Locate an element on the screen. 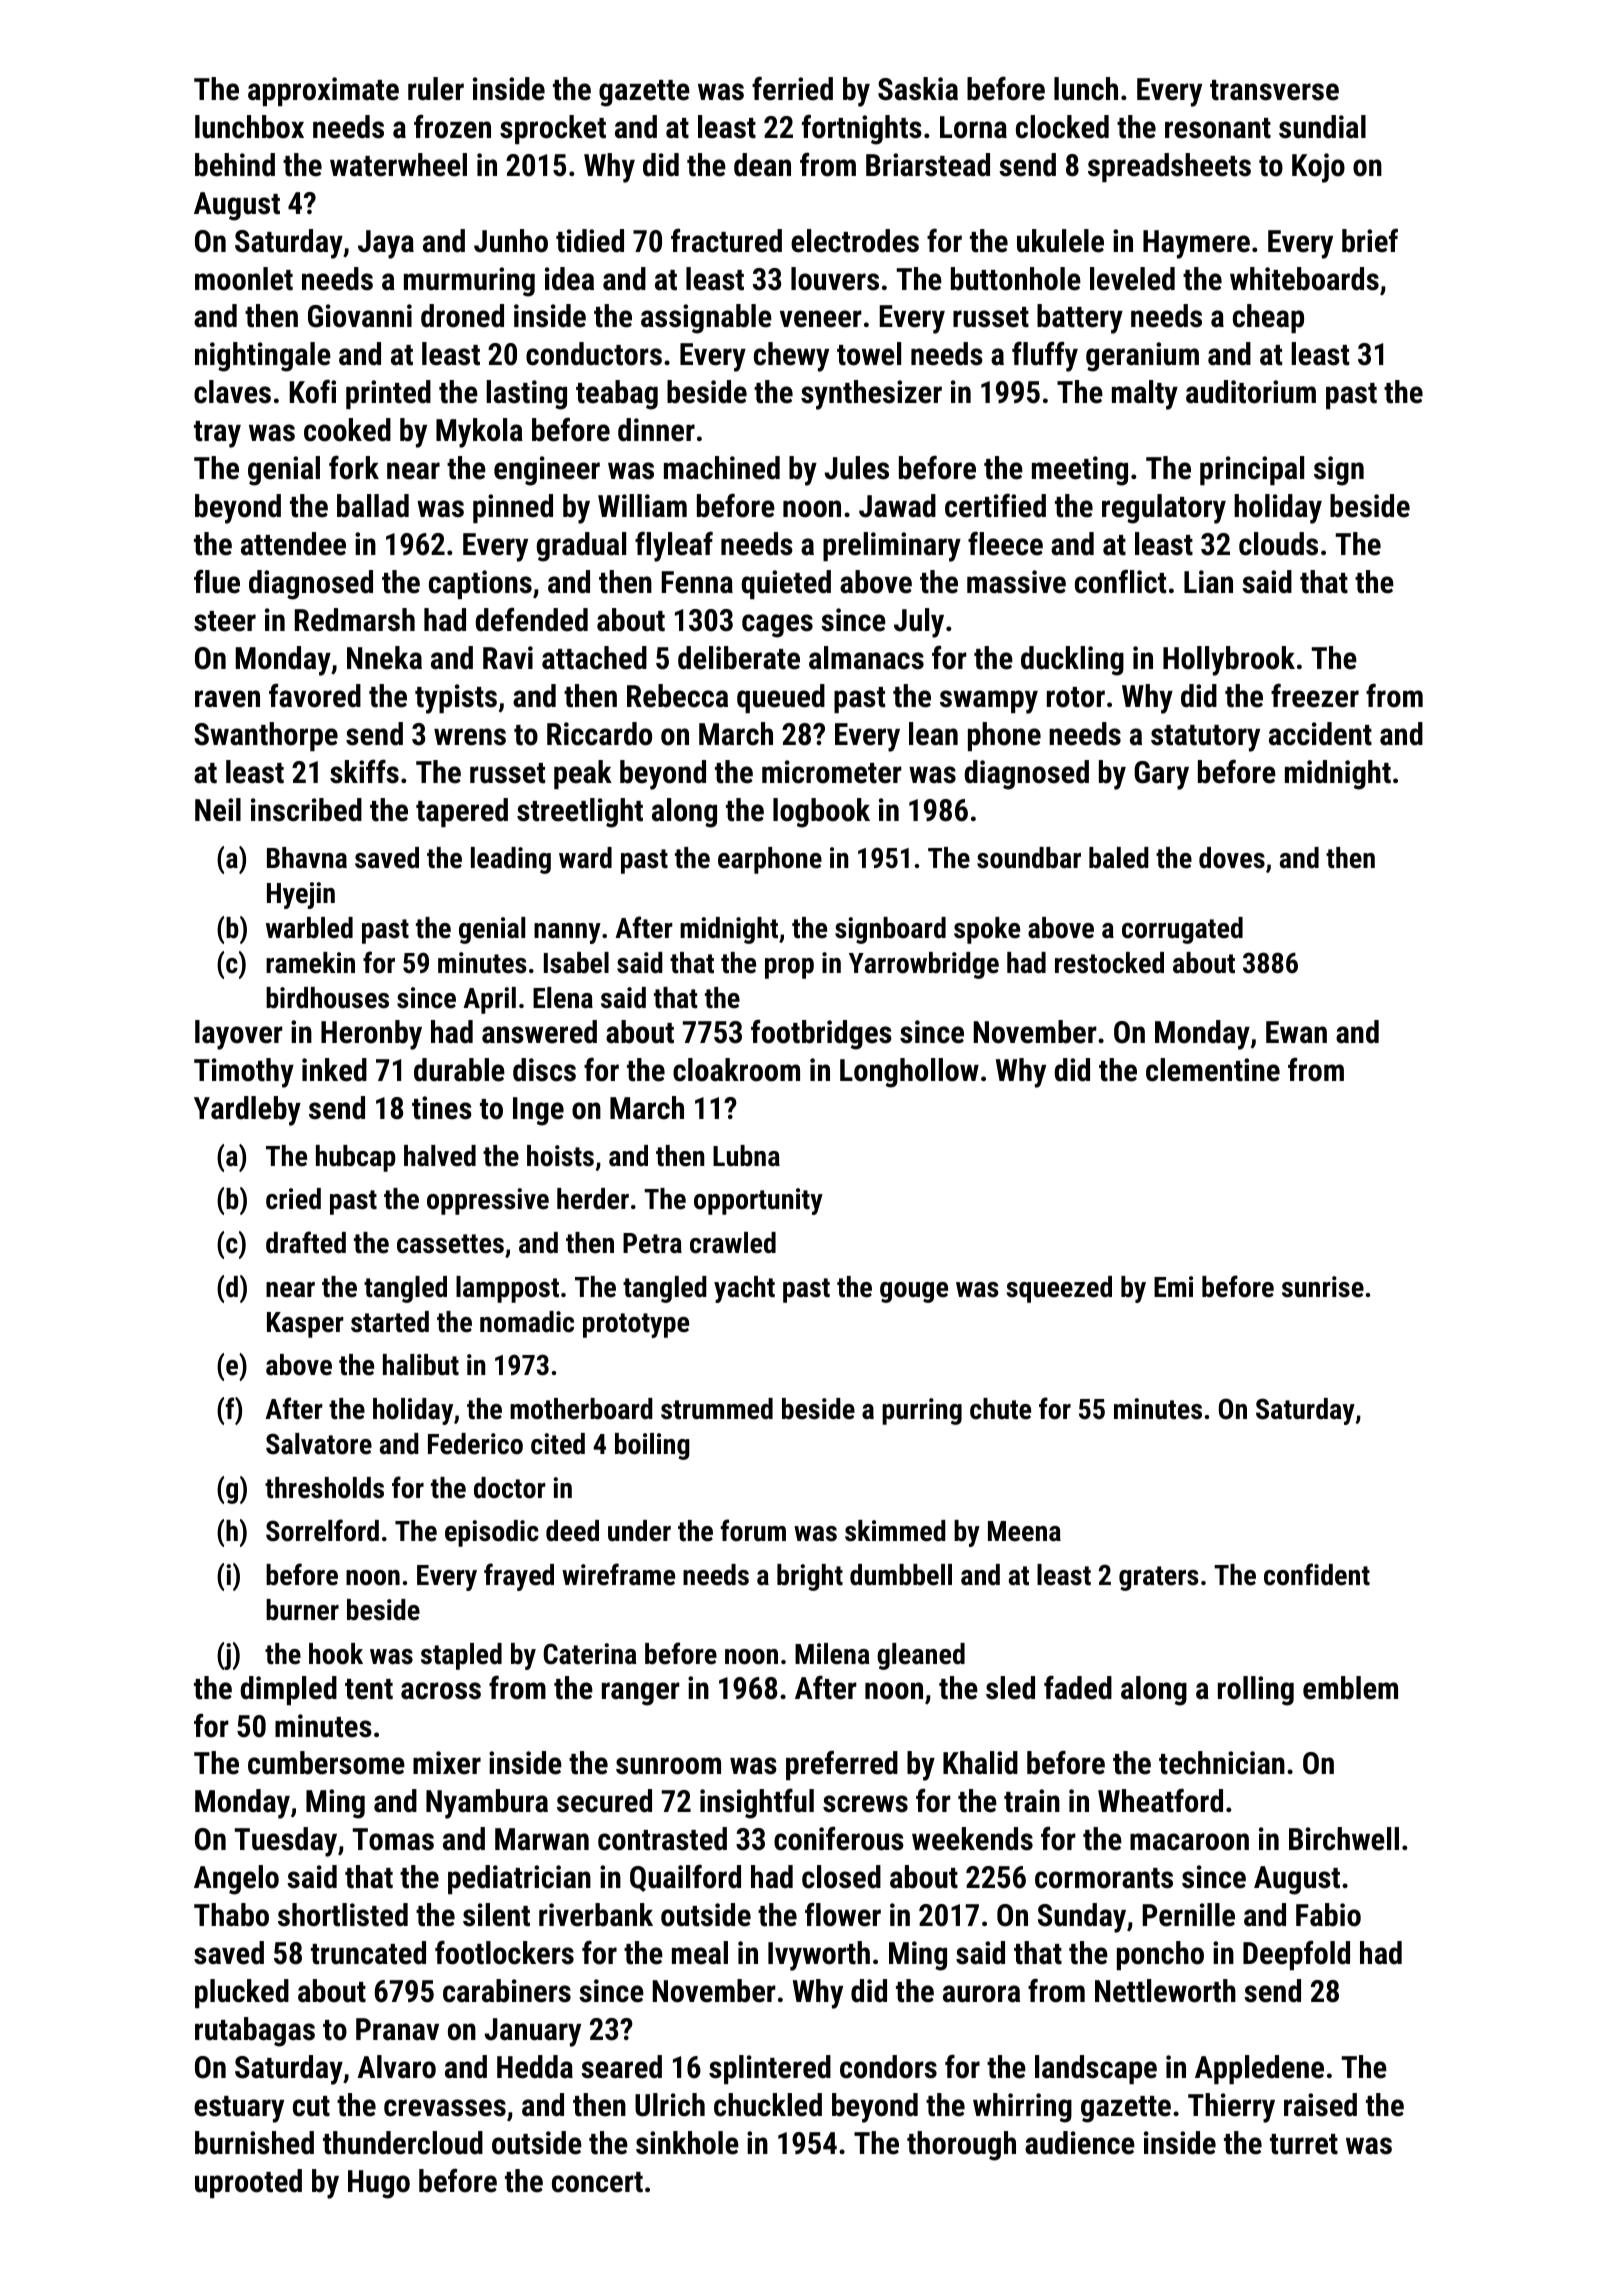 The height and width of the screenshot is (2292, 1620). transverse is located at coordinates (1274, 90).
